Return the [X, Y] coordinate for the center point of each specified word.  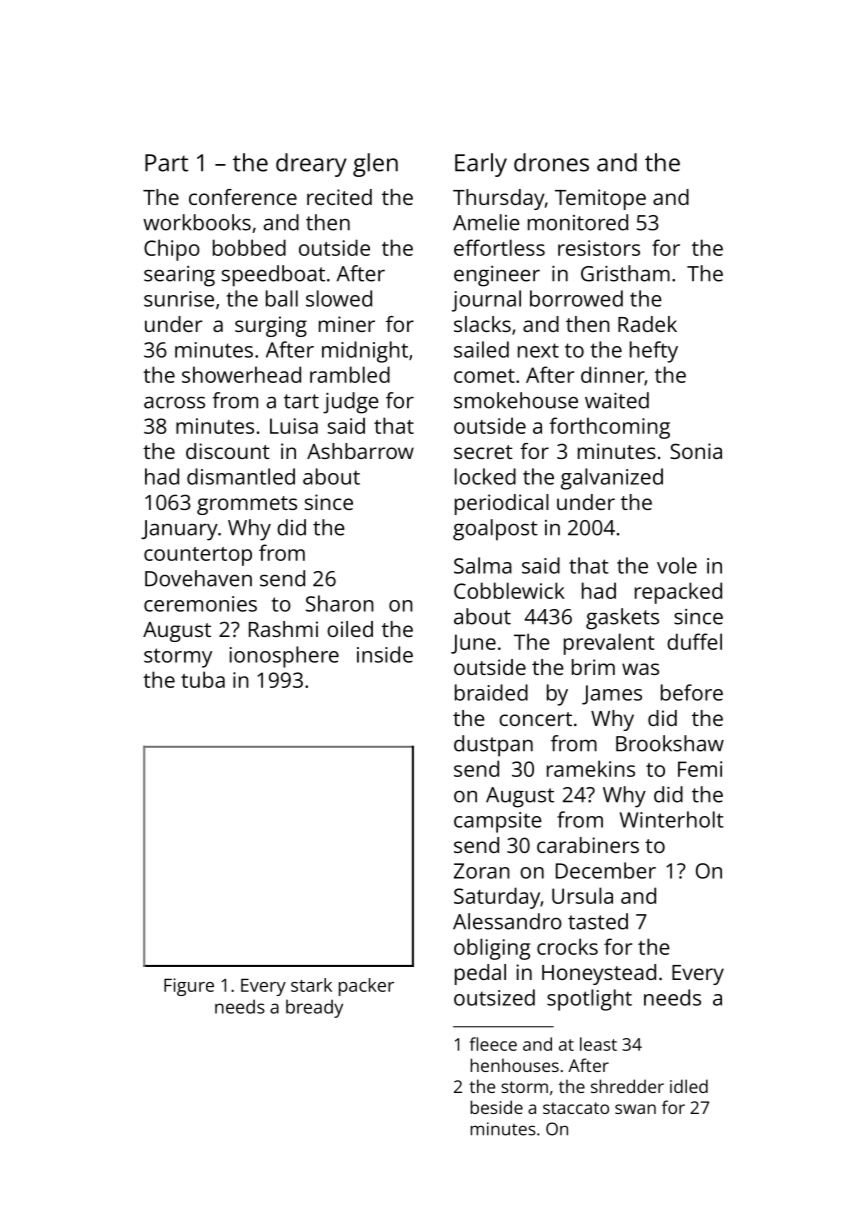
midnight [365, 352]
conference [243, 197]
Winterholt [672, 819]
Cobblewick [509, 590]
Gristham [625, 273]
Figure [189, 987]
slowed [339, 298]
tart [301, 401]
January [179, 530]
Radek [647, 324]
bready [314, 1008]
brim [593, 667]
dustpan [493, 746]
